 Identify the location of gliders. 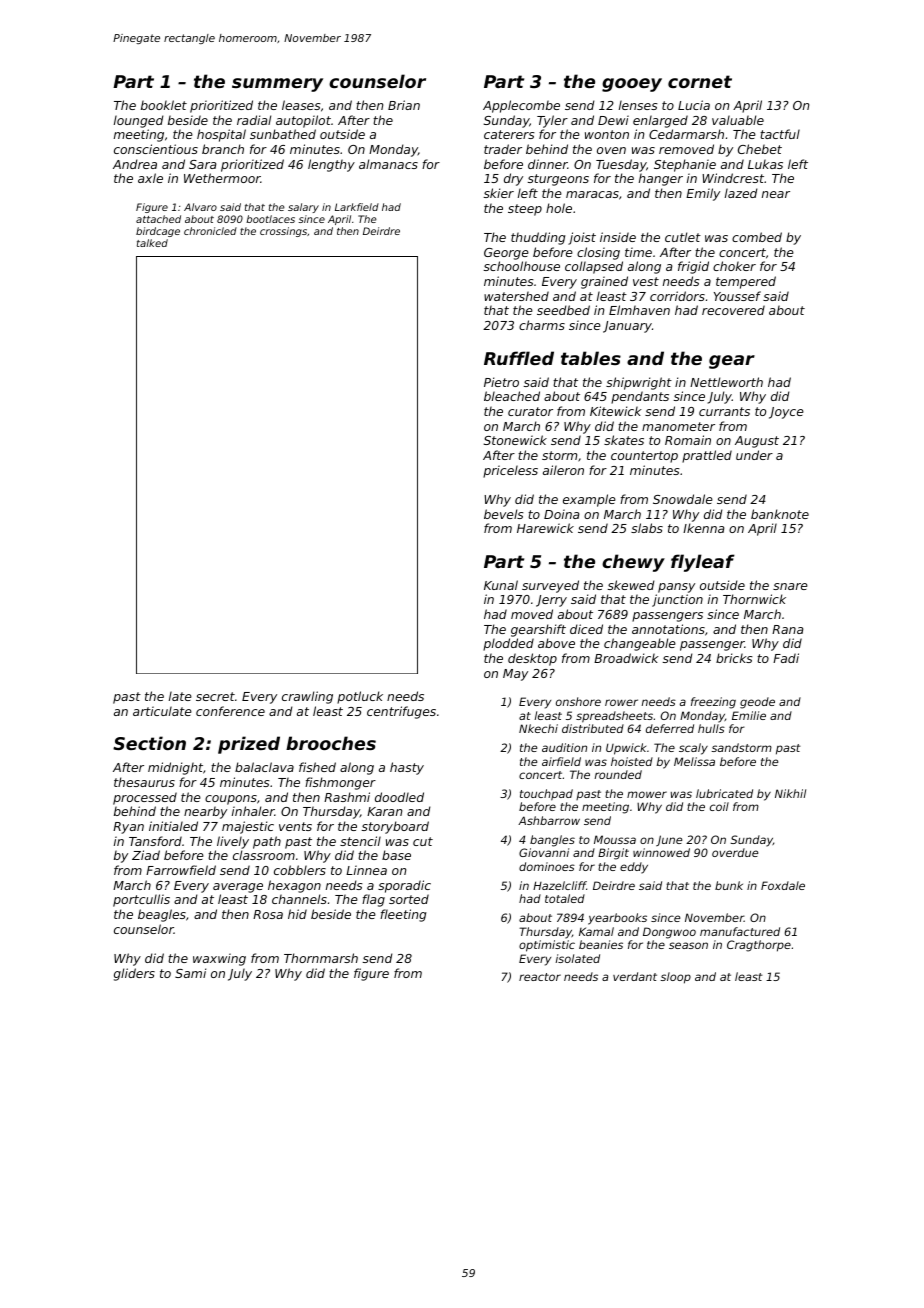
(134, 974).
